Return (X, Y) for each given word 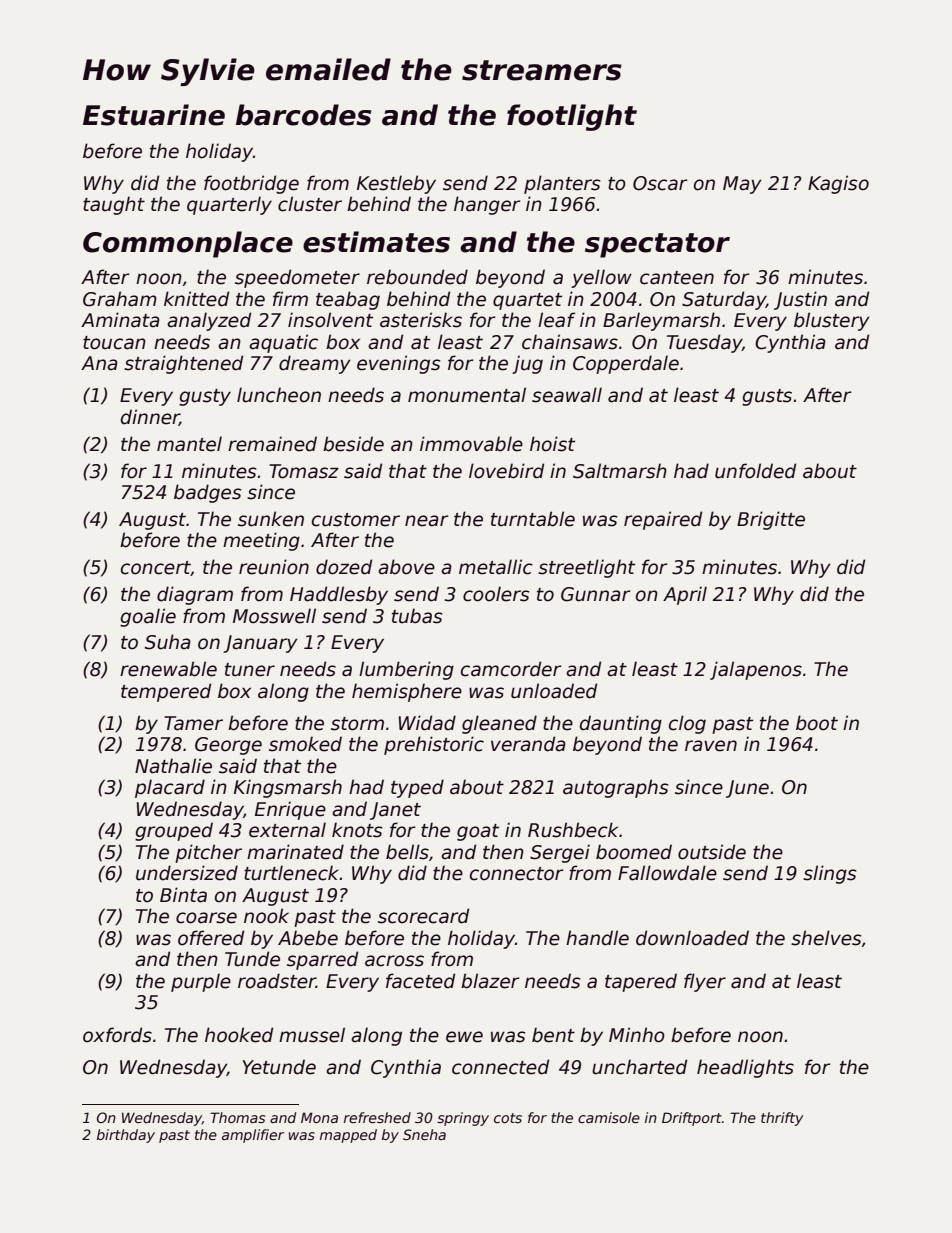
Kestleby (396, 184)
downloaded (692, 938)
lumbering (406, 670)
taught (114, 205)
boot (817, 723)
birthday (126, 1136)
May (742, 185)
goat (478, 832)
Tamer (193, 723)
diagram (195, 595)
